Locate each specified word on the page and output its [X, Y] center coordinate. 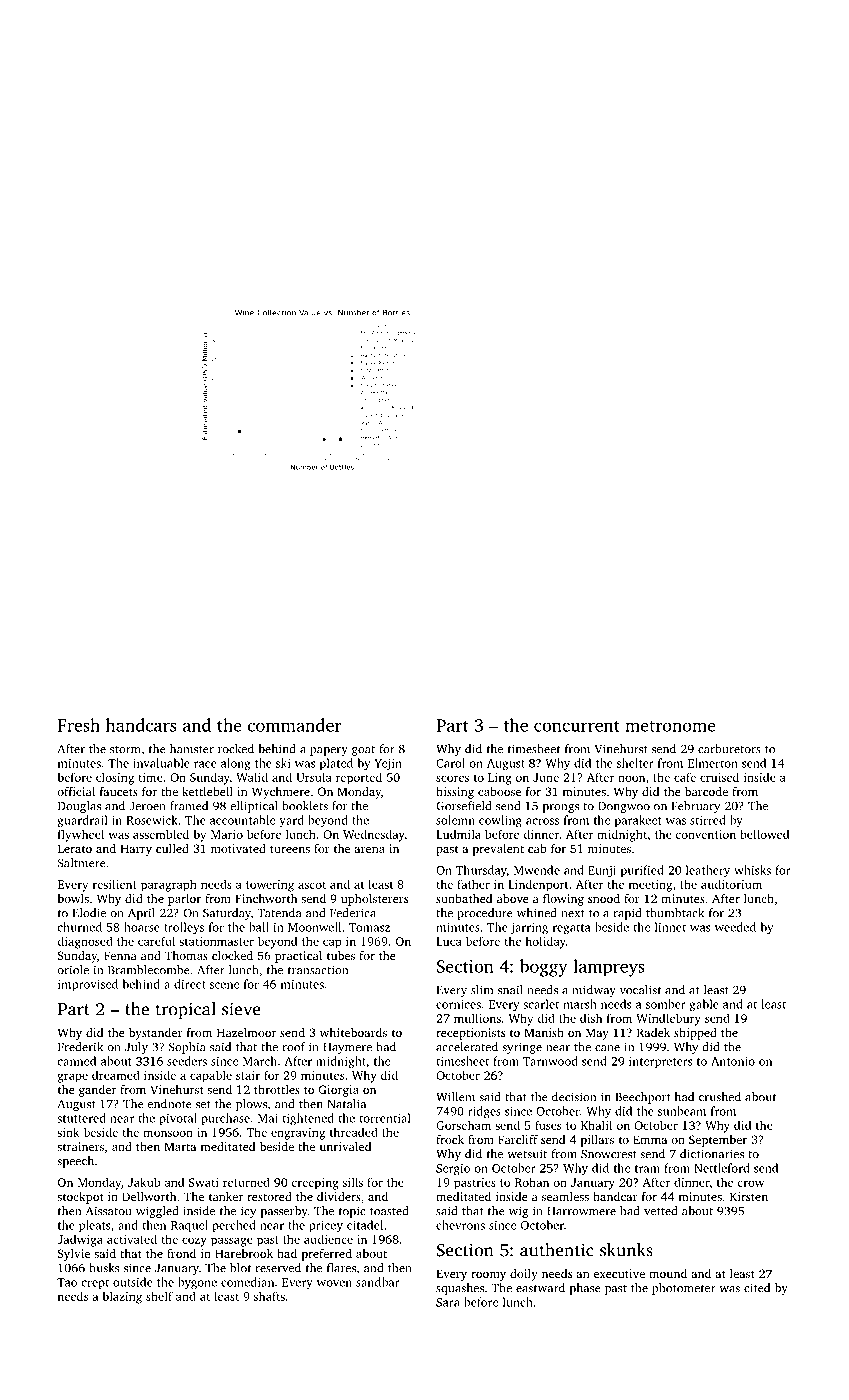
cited [757, 1288]
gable [704, 1005]
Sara [448, 1302]
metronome [670, 726]
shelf [159, 1296]
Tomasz [369, 927]
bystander [156, 1034]
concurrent [577, 726]
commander [294, 725]
